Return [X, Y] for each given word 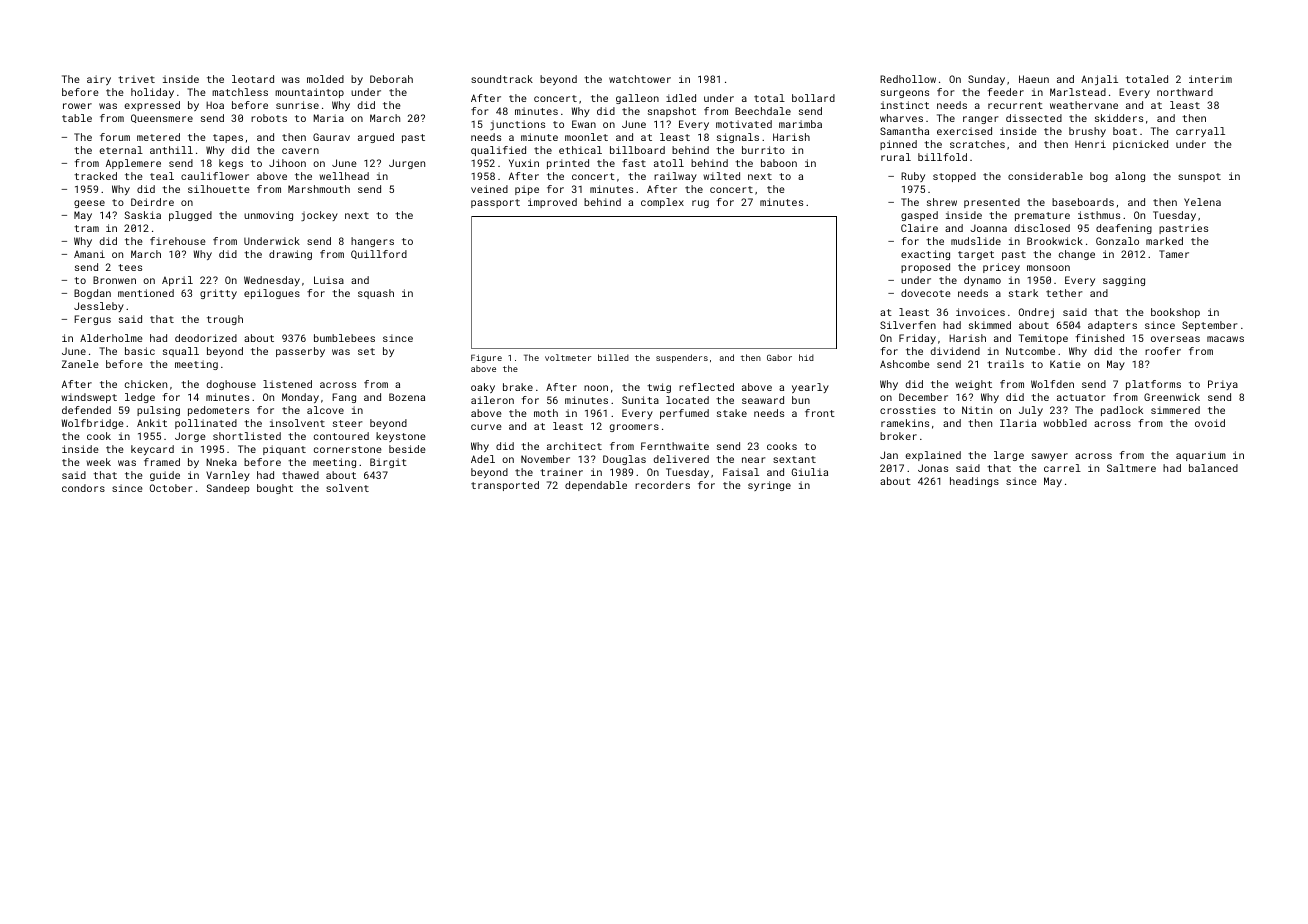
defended [86, 410]
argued [376, 138]
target [976, 255]
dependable [596, 486]
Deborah [391, 79]
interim [1210, 79]
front [820, 413]
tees [130, 267]
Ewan [584, 124]
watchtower [640, 79]
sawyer [1050, 457]
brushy [1087, 132]
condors [83, 488]
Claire [919, 228]
